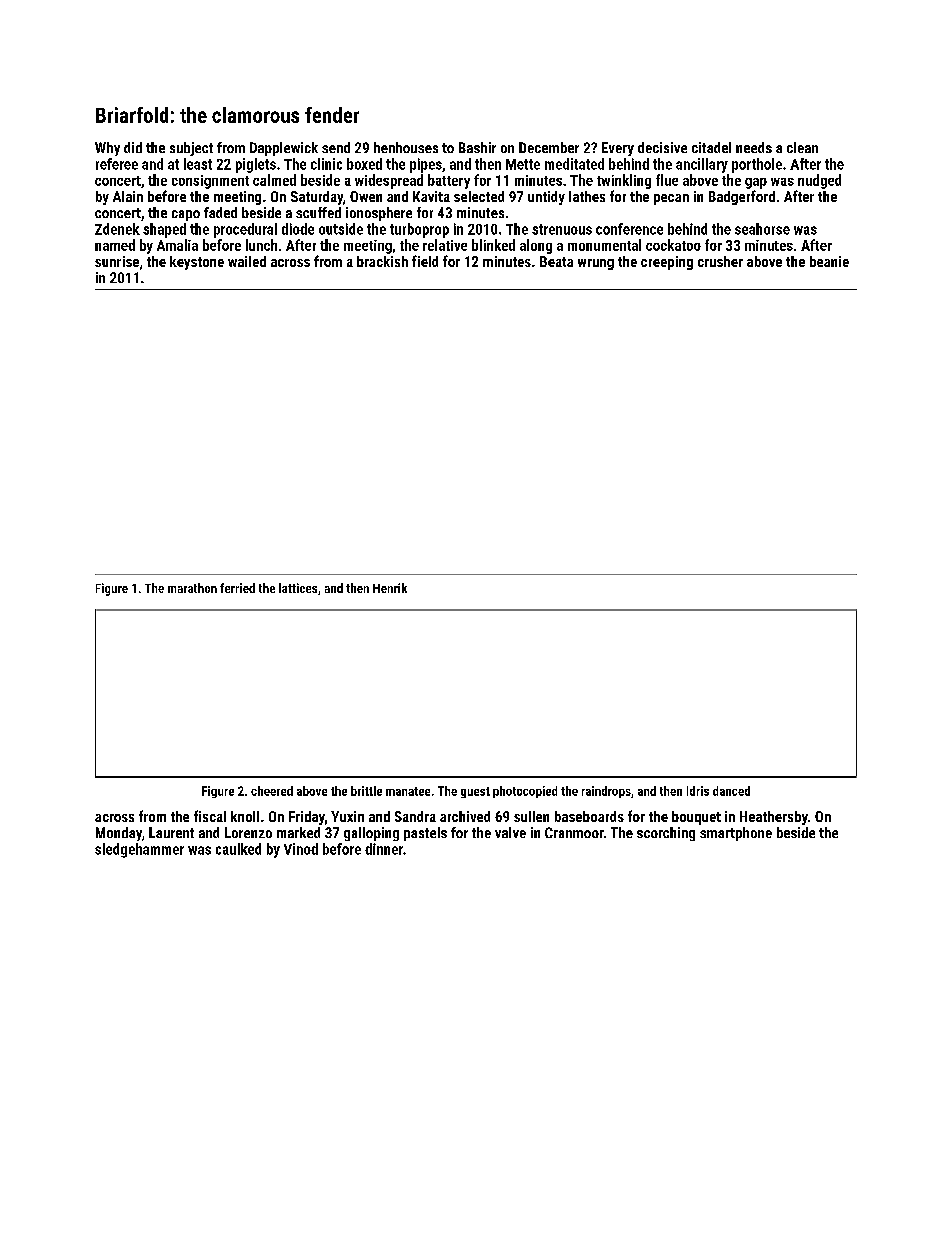 The width and height of the screenshot is (952, 1233). I want to click on boxed, so click(364, 164).
